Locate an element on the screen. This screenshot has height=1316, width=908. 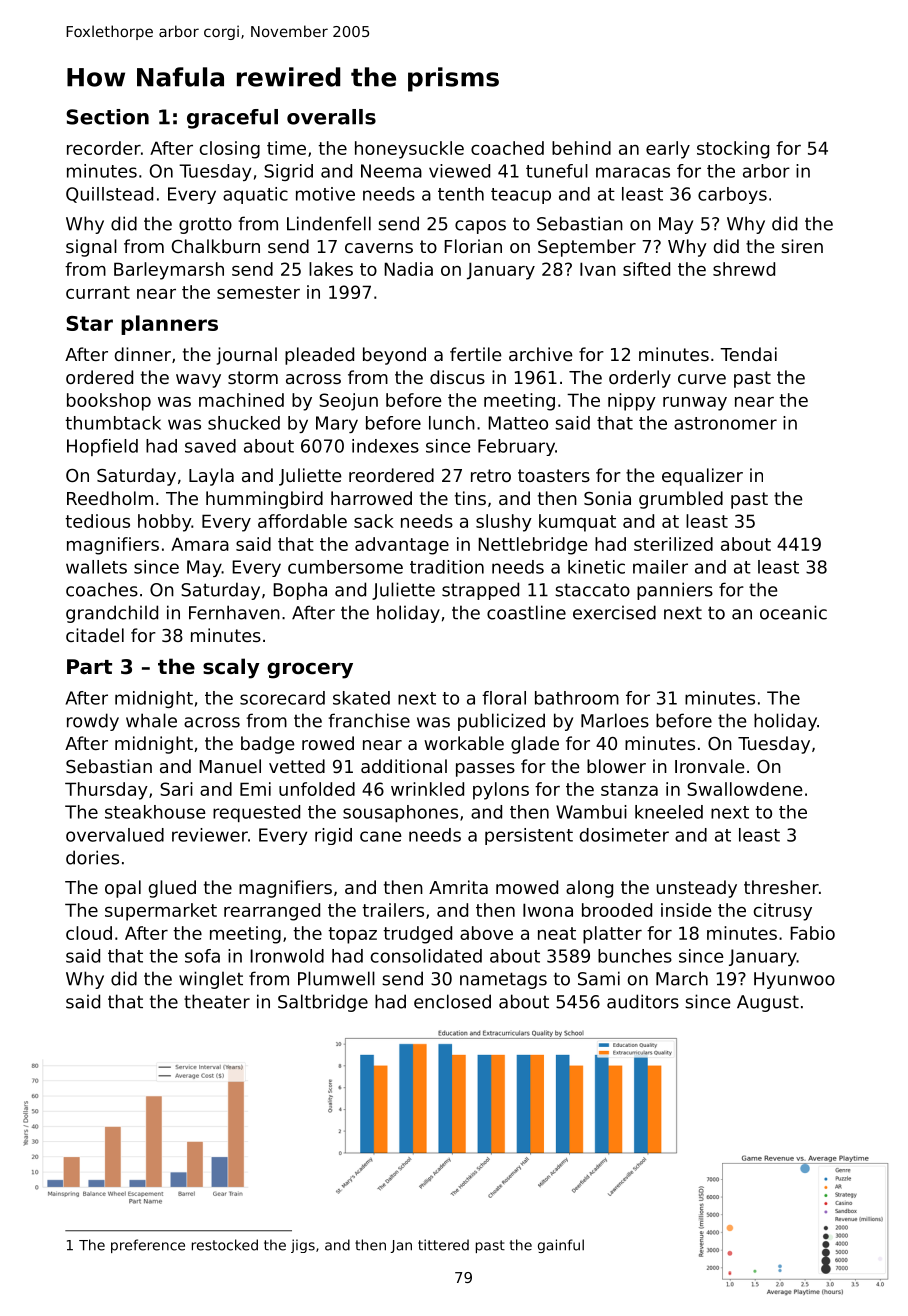
tedious is located at coordinates (97, 521).
